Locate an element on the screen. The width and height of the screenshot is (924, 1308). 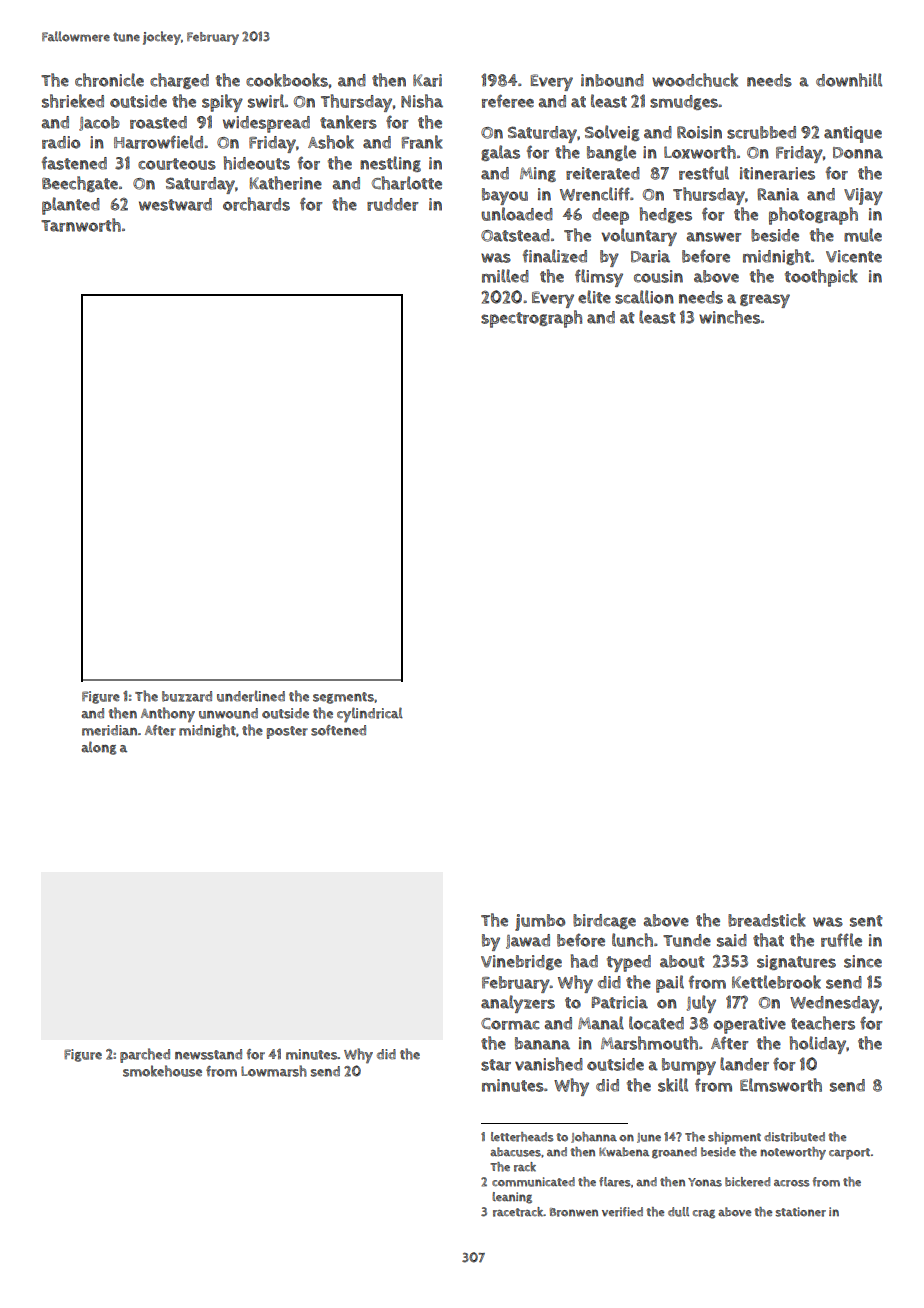
chronicle is located at coordinates (109, 80).
